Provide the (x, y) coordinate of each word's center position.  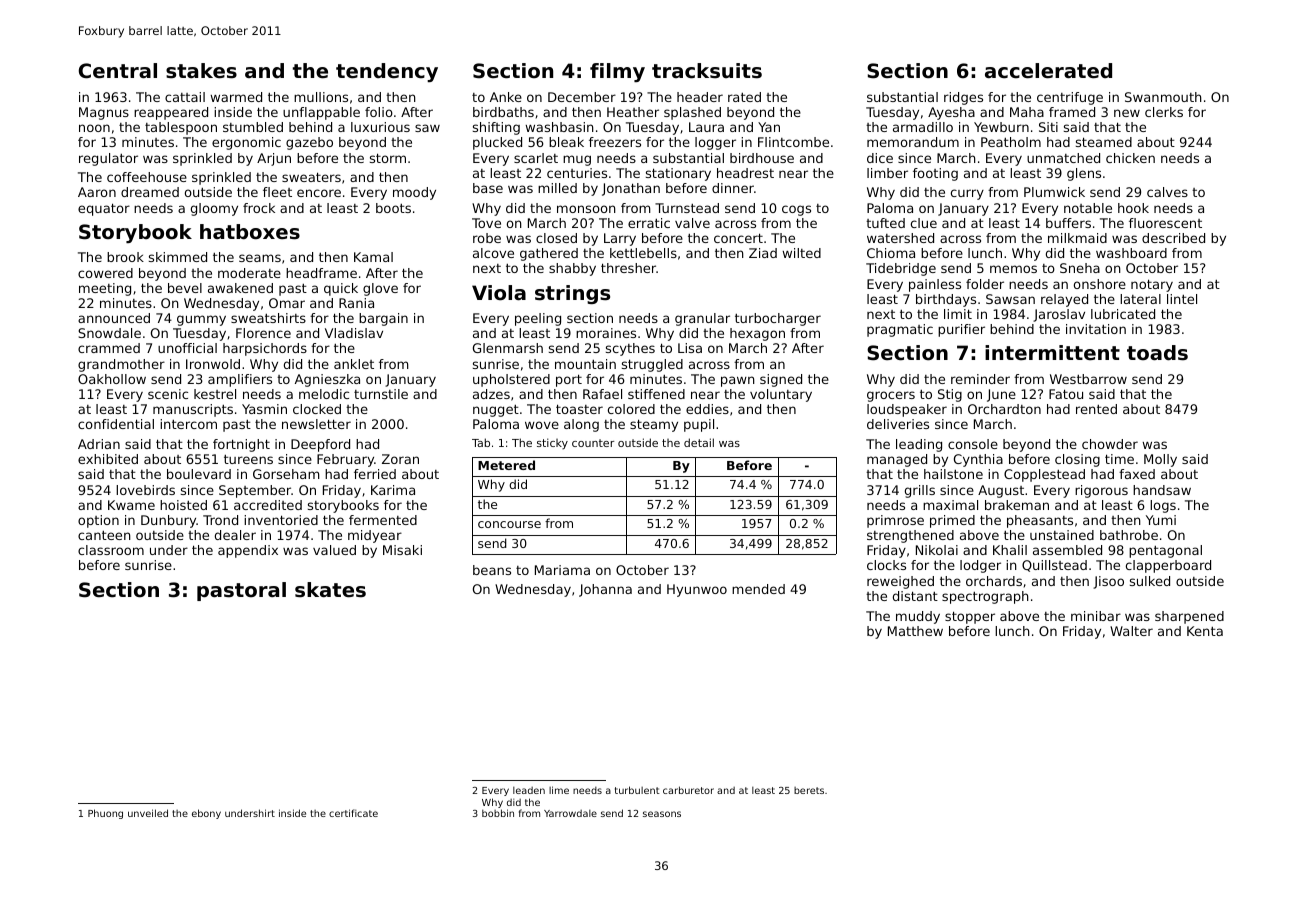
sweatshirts (268, 318)
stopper (970, 617)
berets (809, 790)
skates (330, 590)
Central (118, 71)
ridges (963, 98)
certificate (353, 813)
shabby (572, 269)
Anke (506, 97)
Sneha (1080, 268)
